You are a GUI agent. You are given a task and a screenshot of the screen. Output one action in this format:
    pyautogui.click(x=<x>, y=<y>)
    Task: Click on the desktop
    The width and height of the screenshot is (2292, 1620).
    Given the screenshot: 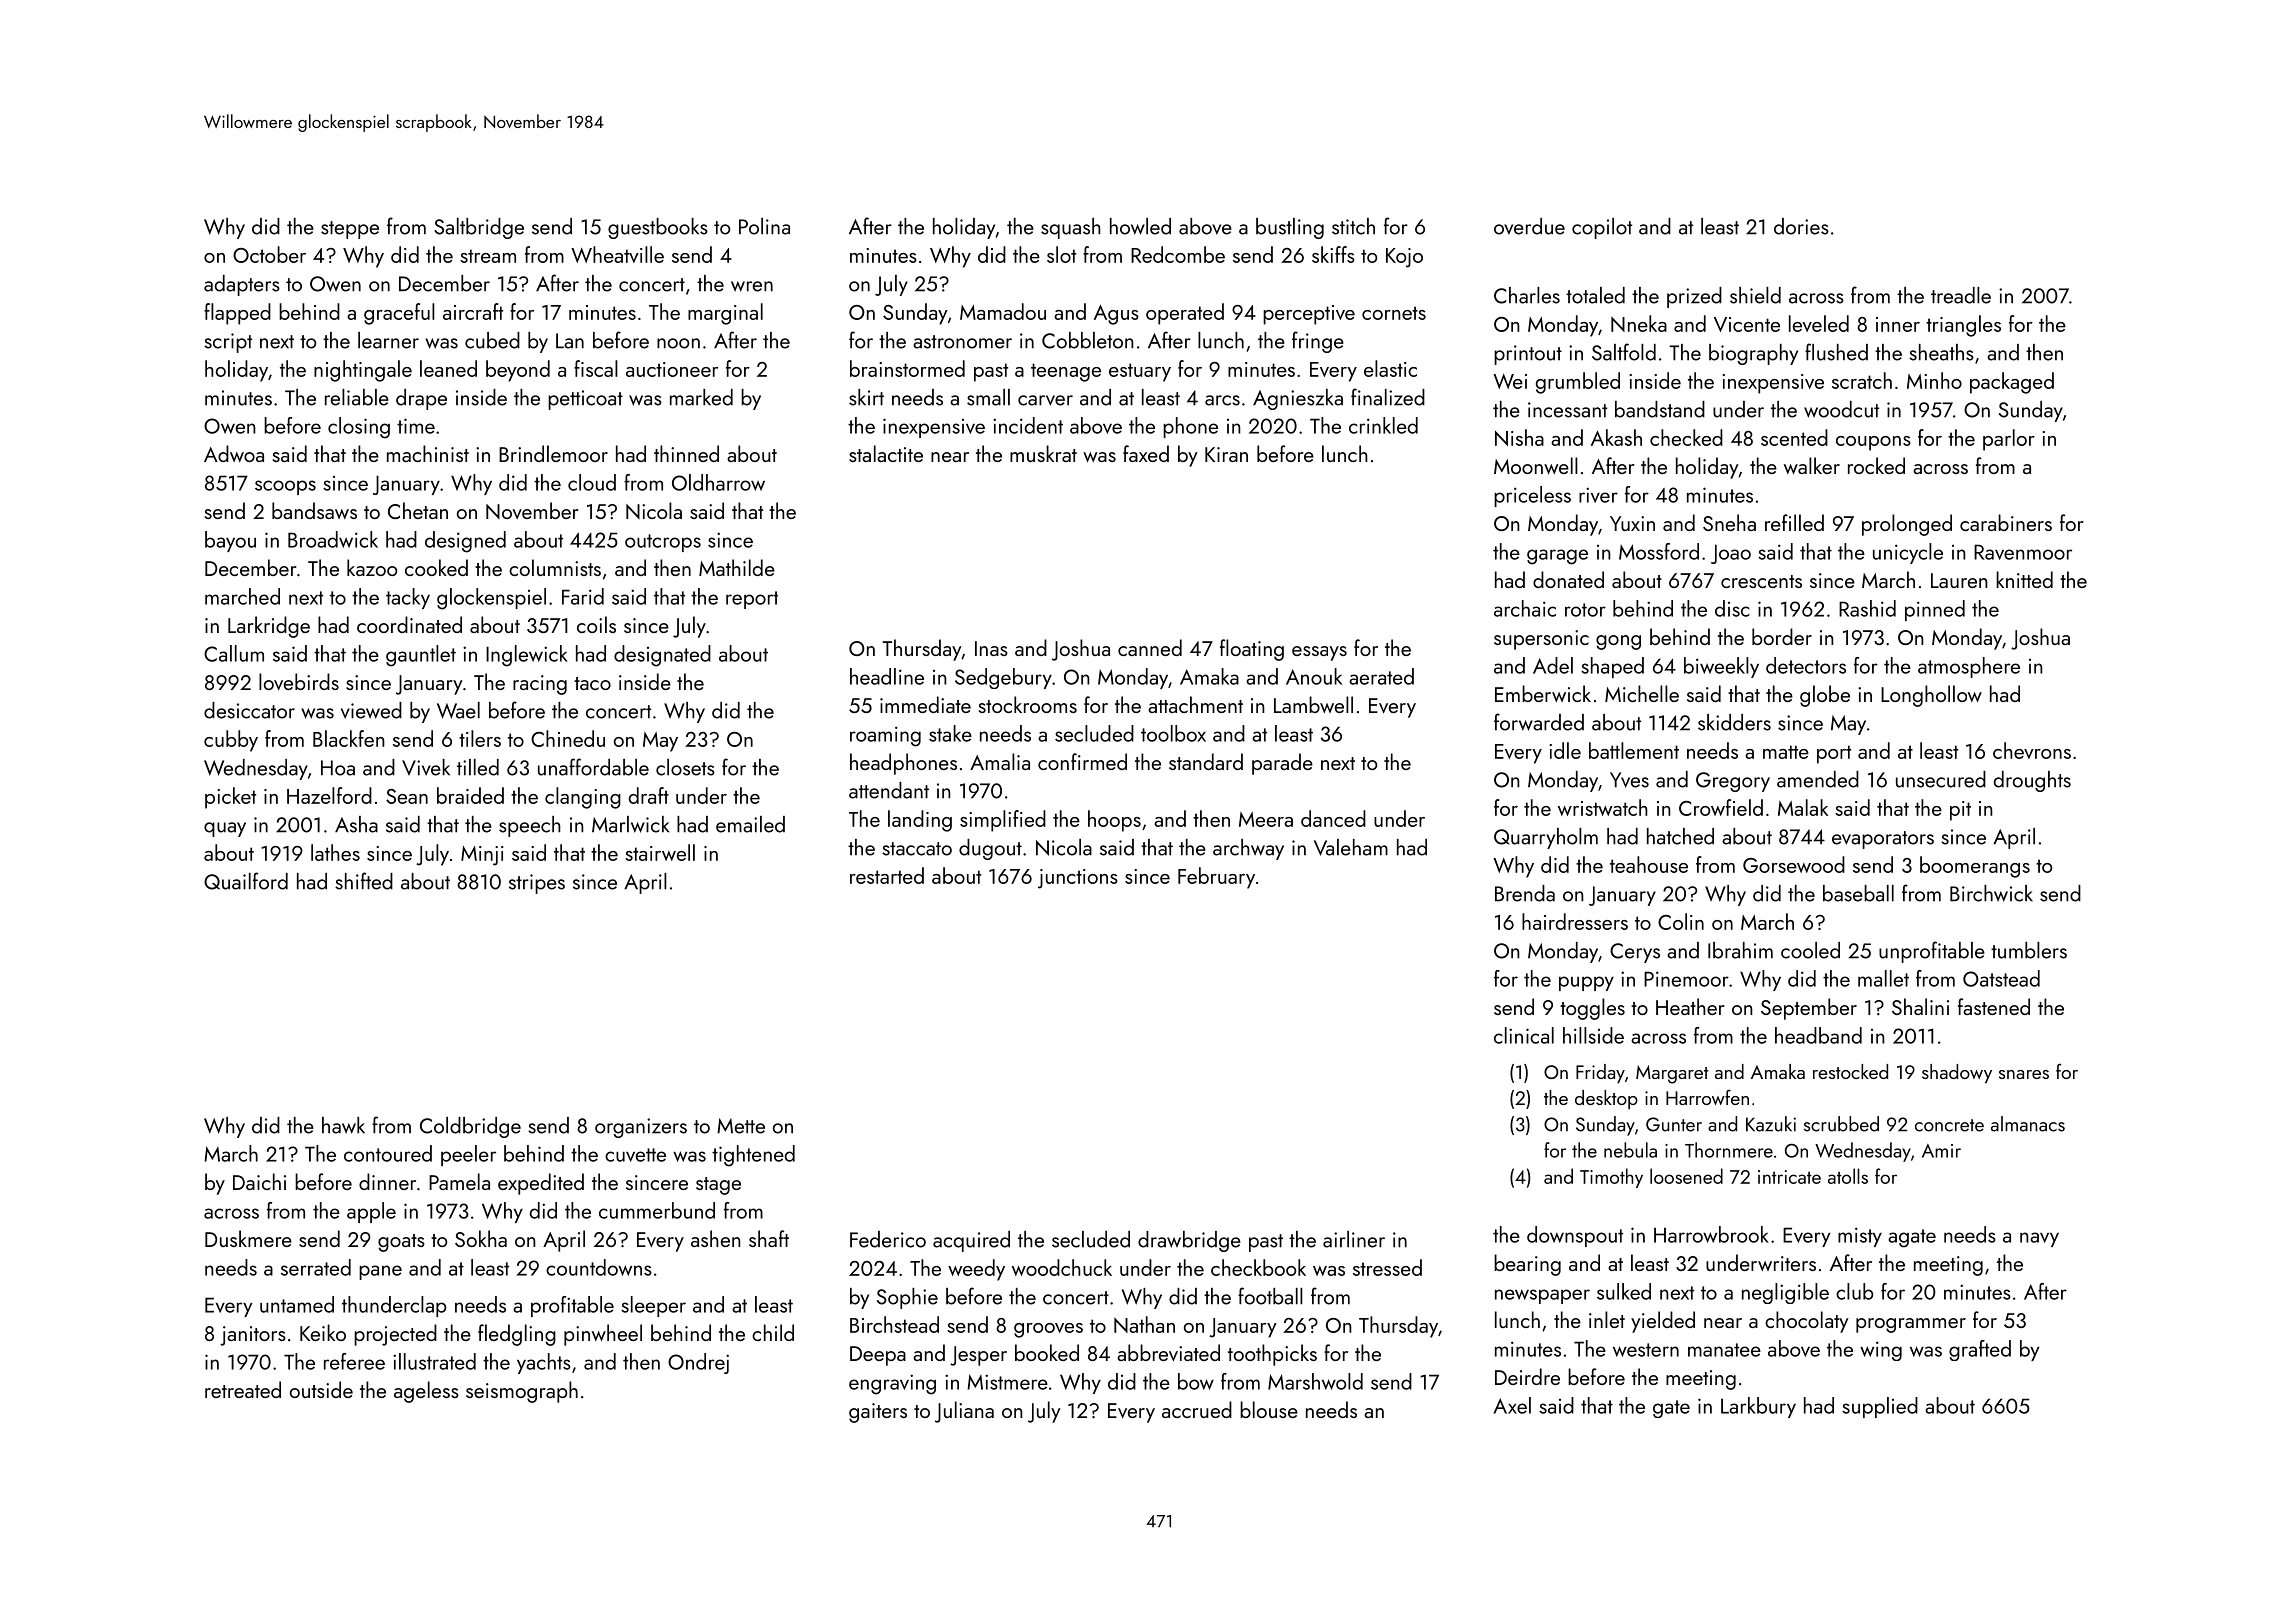 What is the action you would take?
    pyautogui.click(x=1606, y=1099)
